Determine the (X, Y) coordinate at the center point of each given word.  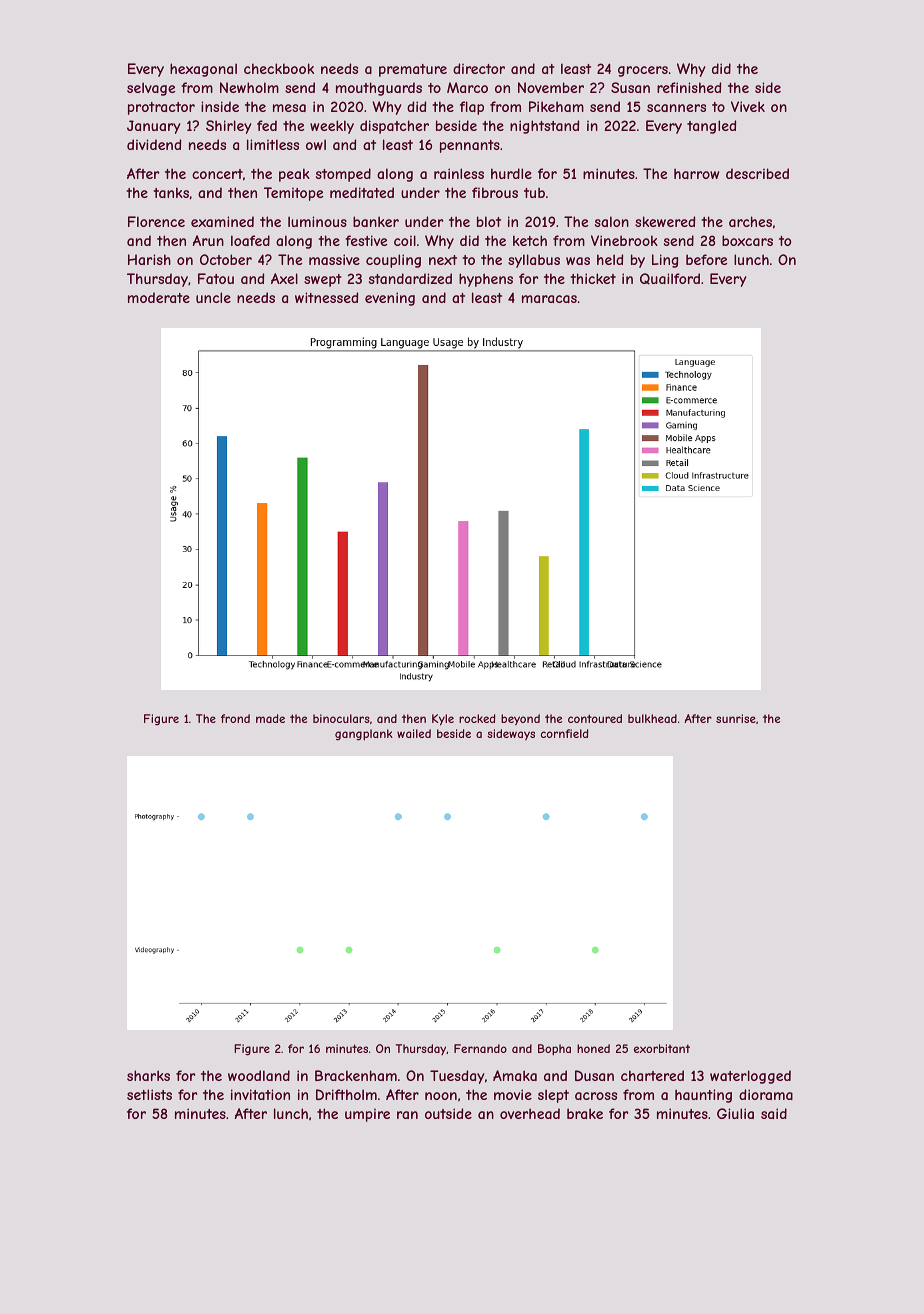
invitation (260, 1094)
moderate (159, 297)
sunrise (736, 718)
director (479, 68)
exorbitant (662, 1048)
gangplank (364, 735)
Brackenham (356, 1075)
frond (235, 718)
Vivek (748, 106)
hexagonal (203, 70)
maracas (549, 299)
